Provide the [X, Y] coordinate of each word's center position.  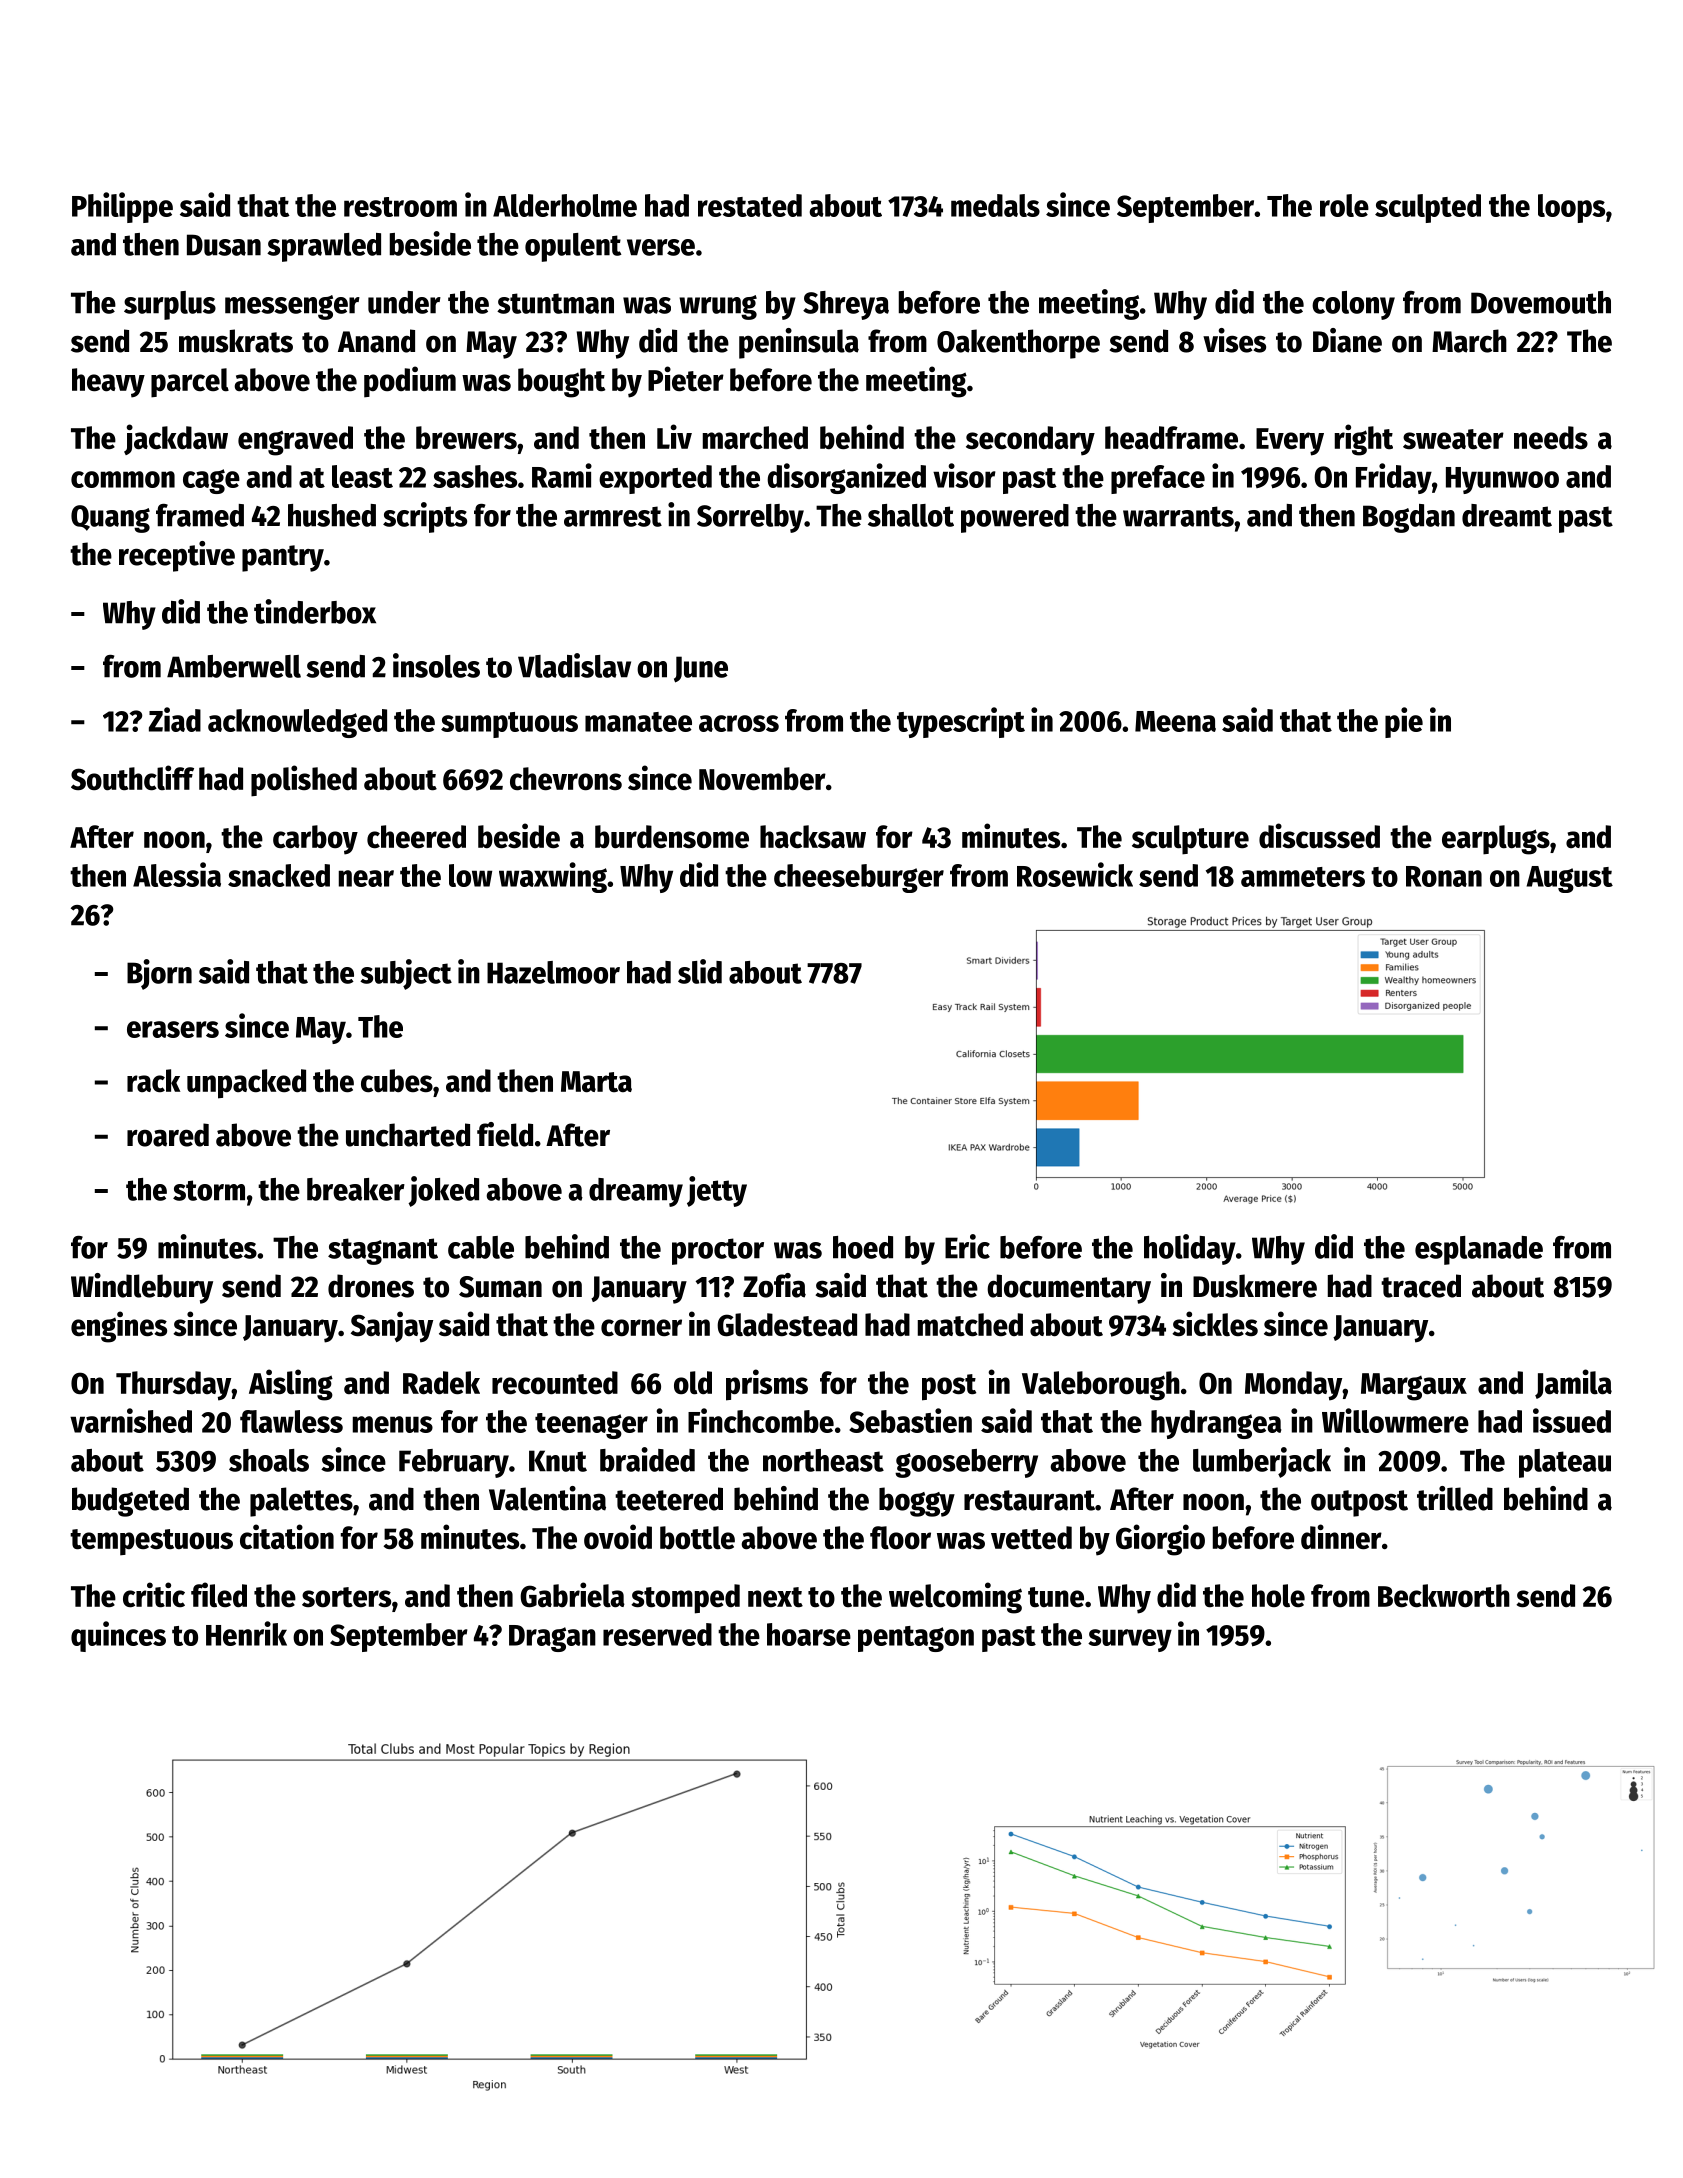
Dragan [552, 1638]
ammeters [1303, 877]
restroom [400, 207]
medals [995, 205]
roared [168, 1135]
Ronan [1444, 876]
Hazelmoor [553, 972]
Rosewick [1075, 874]
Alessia [177, 874]
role [1344, 205]
